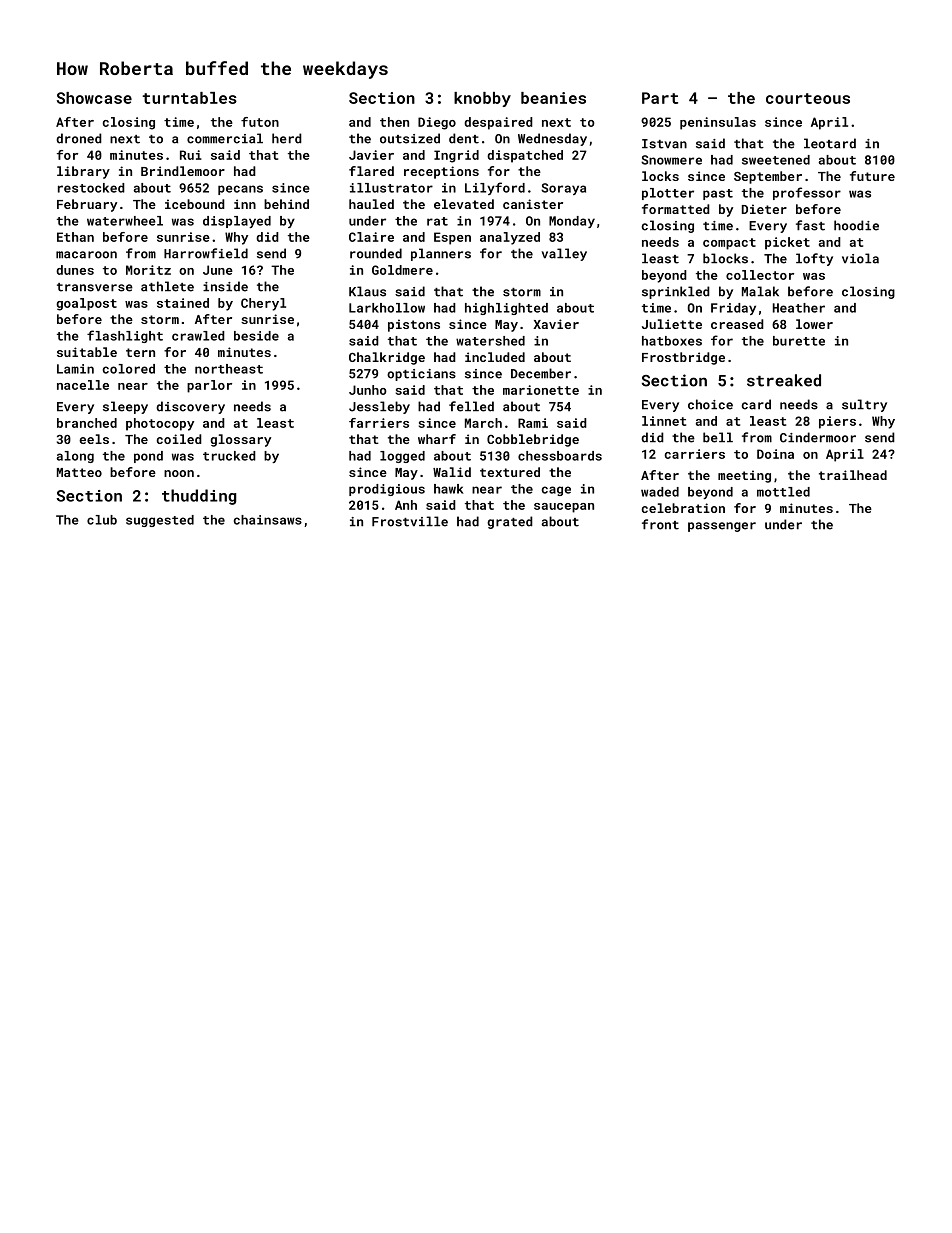 This screenshot has height=1233, width=952. Describe the element at coordinates (79, 472) in the screenshot. I see `Matteo` at that location.
